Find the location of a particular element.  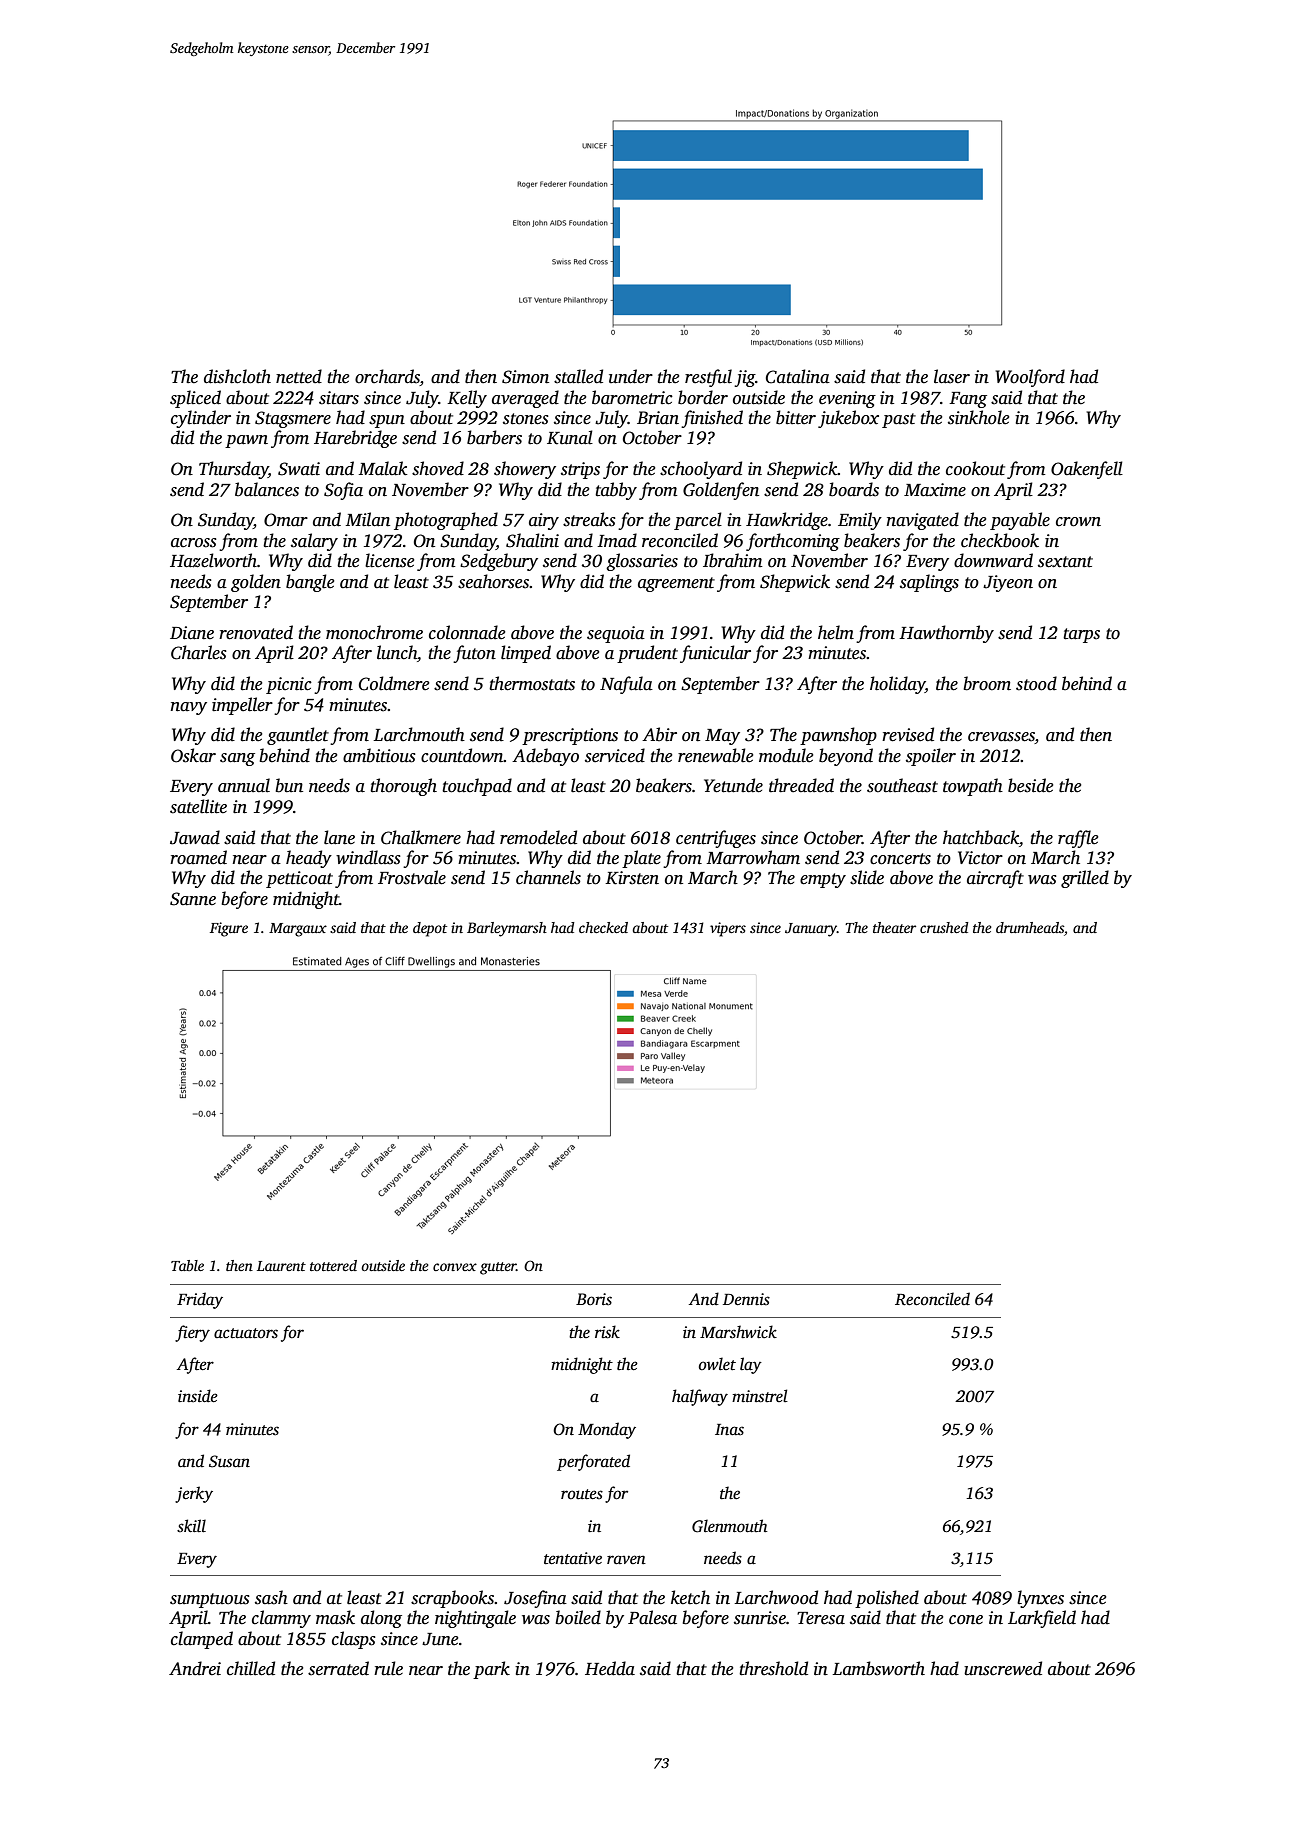

theater is located at coordinates (894, 927).
